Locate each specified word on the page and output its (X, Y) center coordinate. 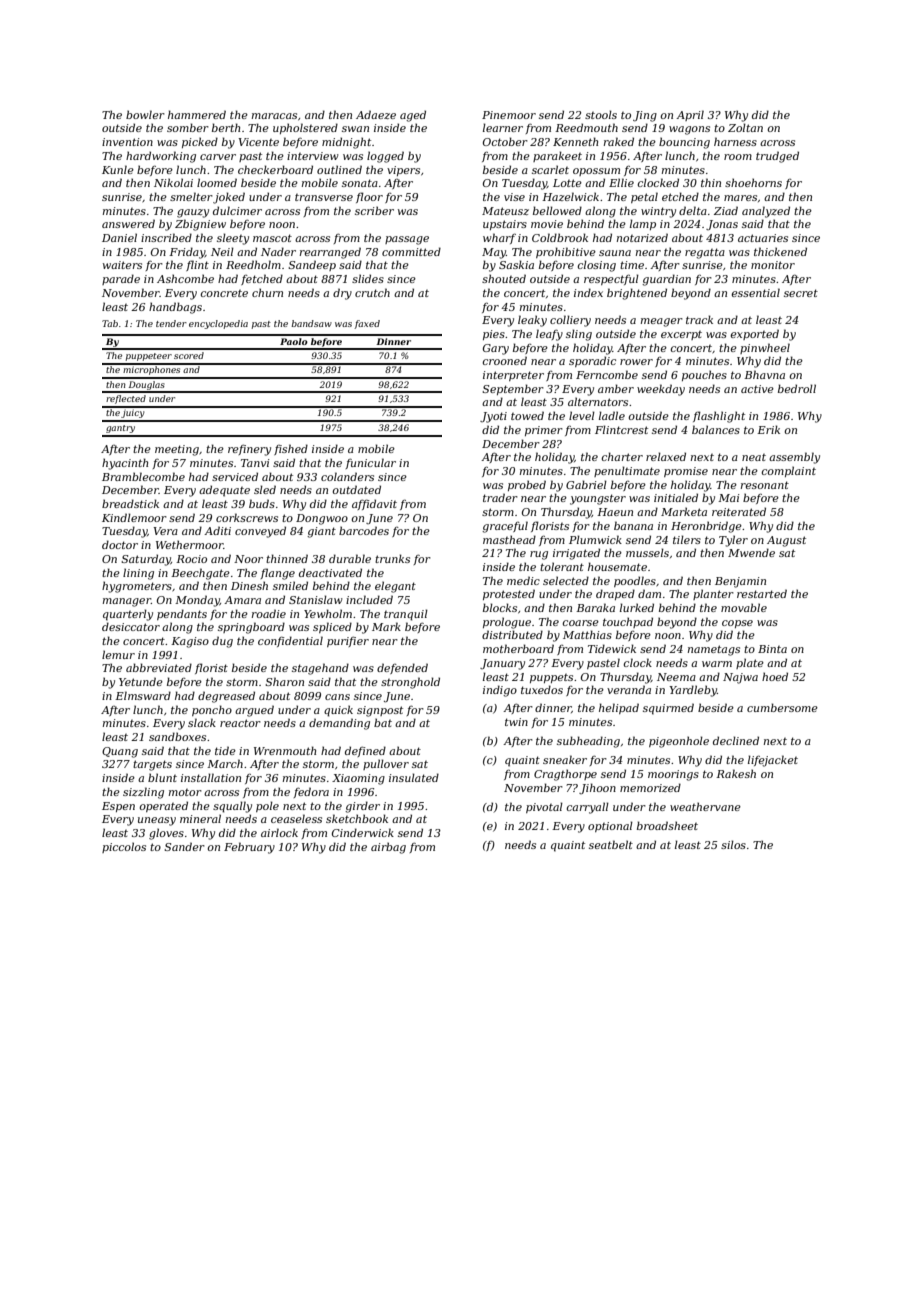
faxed (367, 324)
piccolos (124, 847)
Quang (120, 752)
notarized (642, 237)
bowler (145, 114)
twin (516, 722)
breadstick (130, 503)
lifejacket (773, 761)
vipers (403, 171)
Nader (278, 251)
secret (801, 293)
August (786, 541)
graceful (505, 527)
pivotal (544, 807)
